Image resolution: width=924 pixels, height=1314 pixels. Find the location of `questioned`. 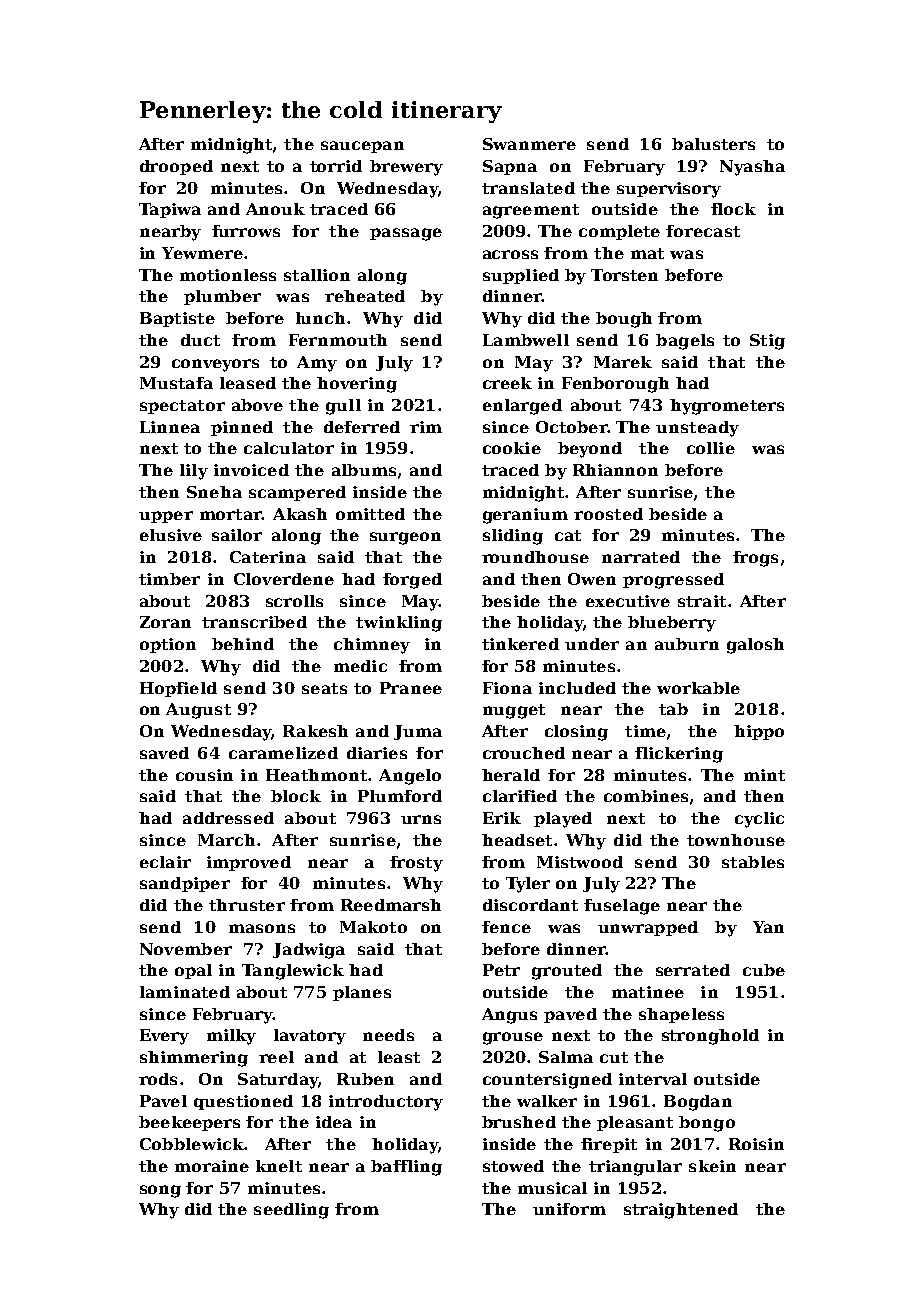

questioned is located at coordinates (243, 1102).
